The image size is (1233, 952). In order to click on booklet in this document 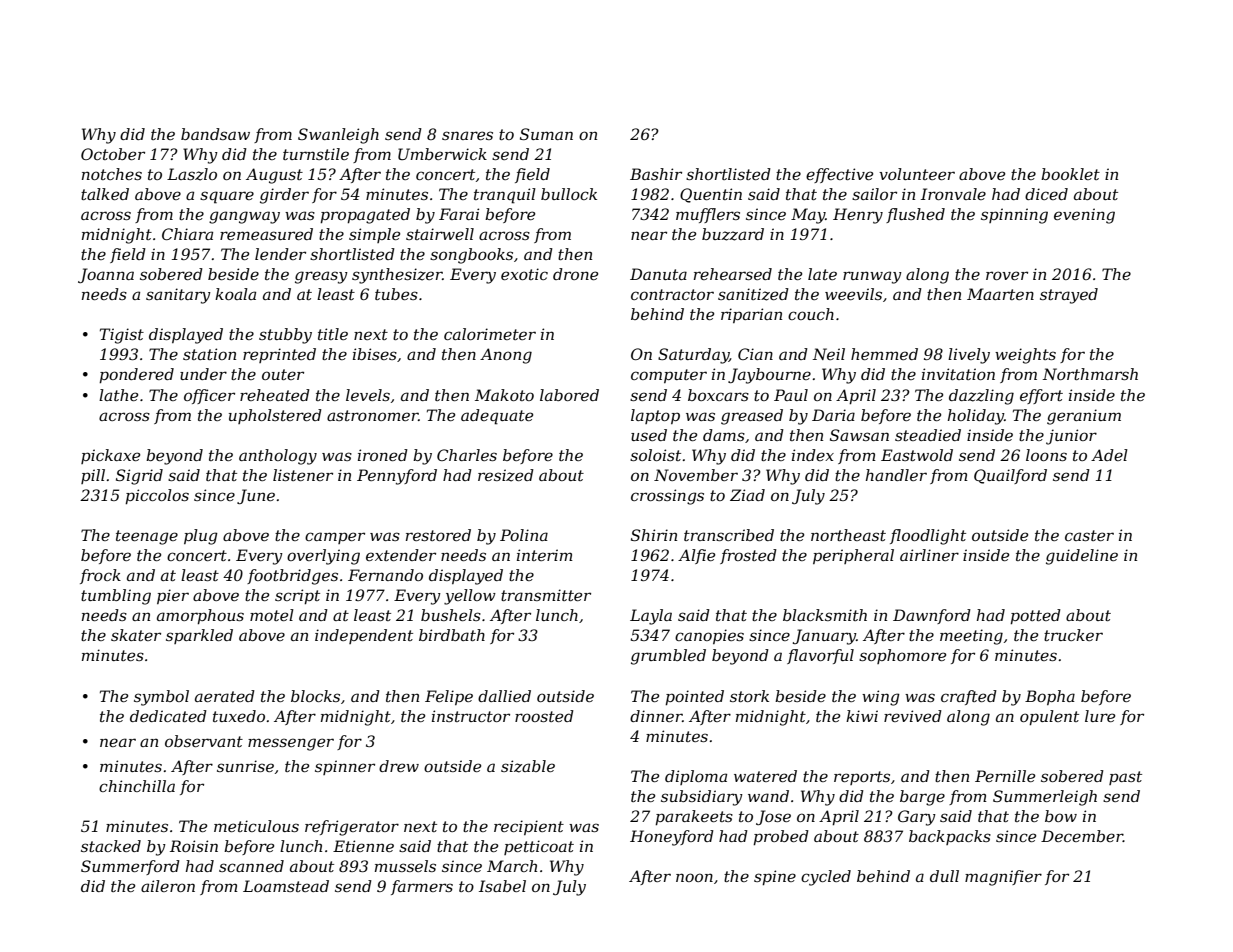, I will do `click(1070, 174)`.
